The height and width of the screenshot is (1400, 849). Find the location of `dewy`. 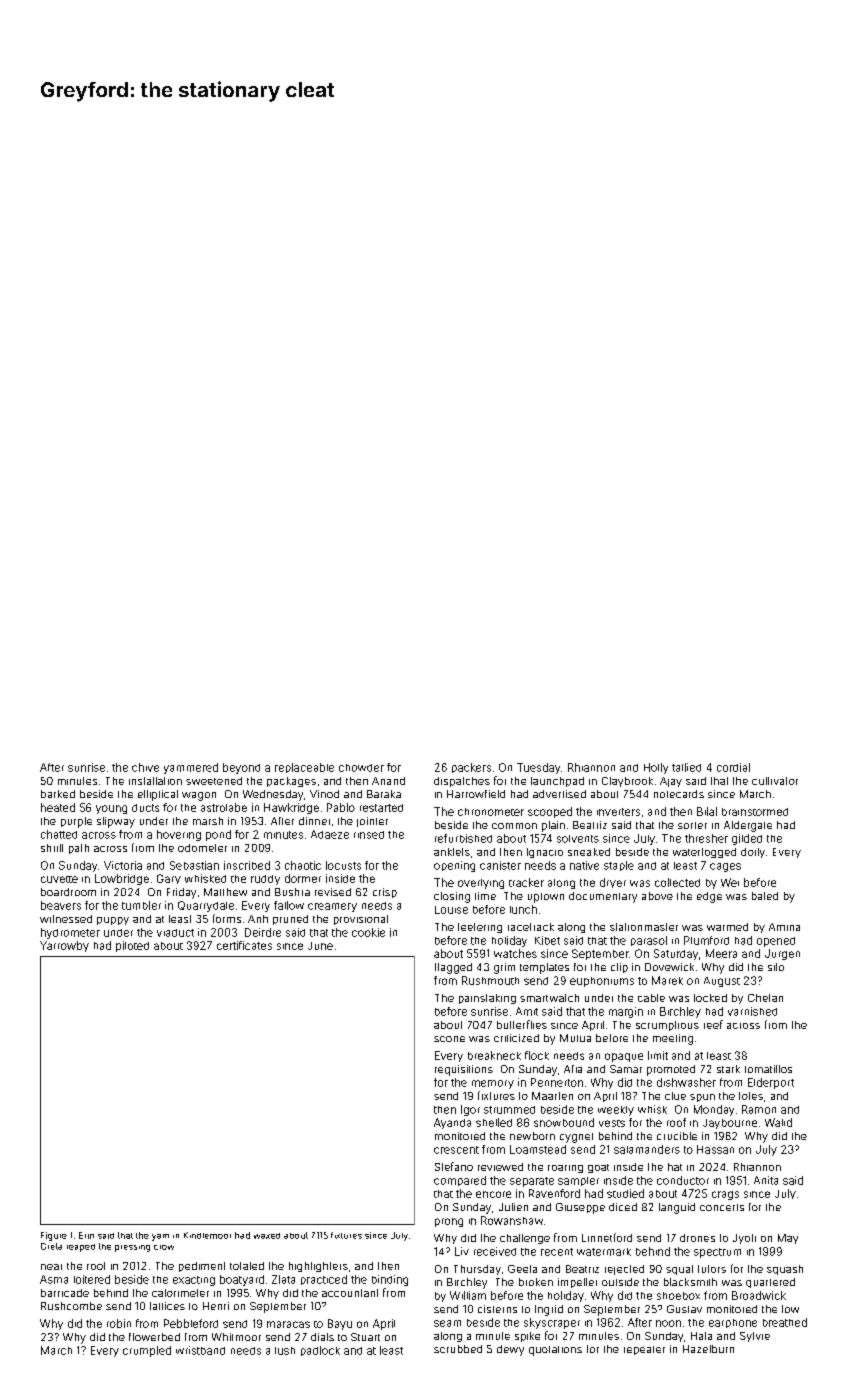

dewy is located at coordinates (510, 1350).
